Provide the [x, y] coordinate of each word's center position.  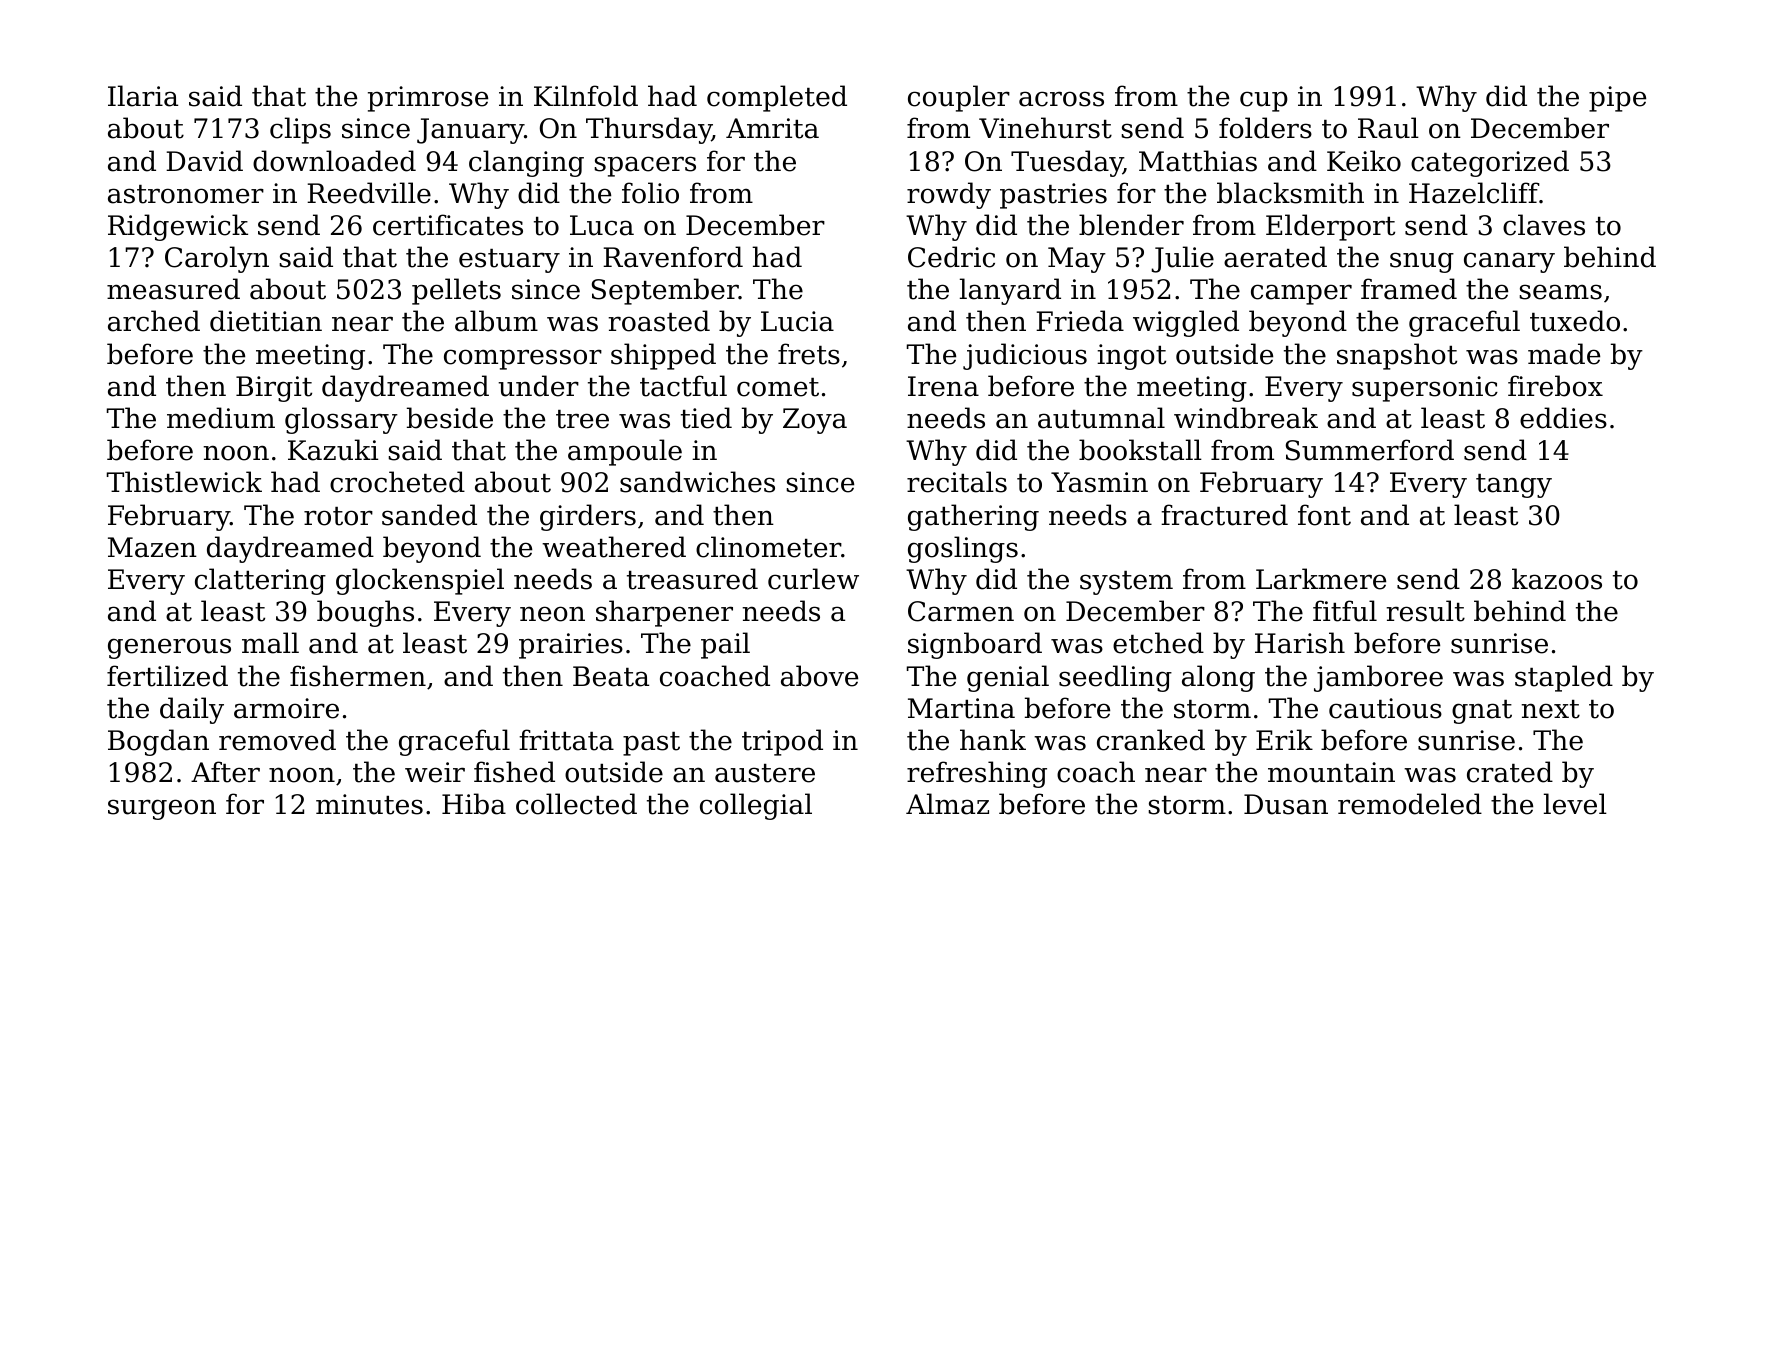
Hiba [474, 804]
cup [1264, 101]
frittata [566, 740]
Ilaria [143, 96]
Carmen [961, 611]
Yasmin [1099, 482]
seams [1560, 292]
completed [777, 98]
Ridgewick [178, 227]
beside [450, 418]
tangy [1514, 486]
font [1324, 515]
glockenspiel [420, 581]
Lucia [797, 321]
